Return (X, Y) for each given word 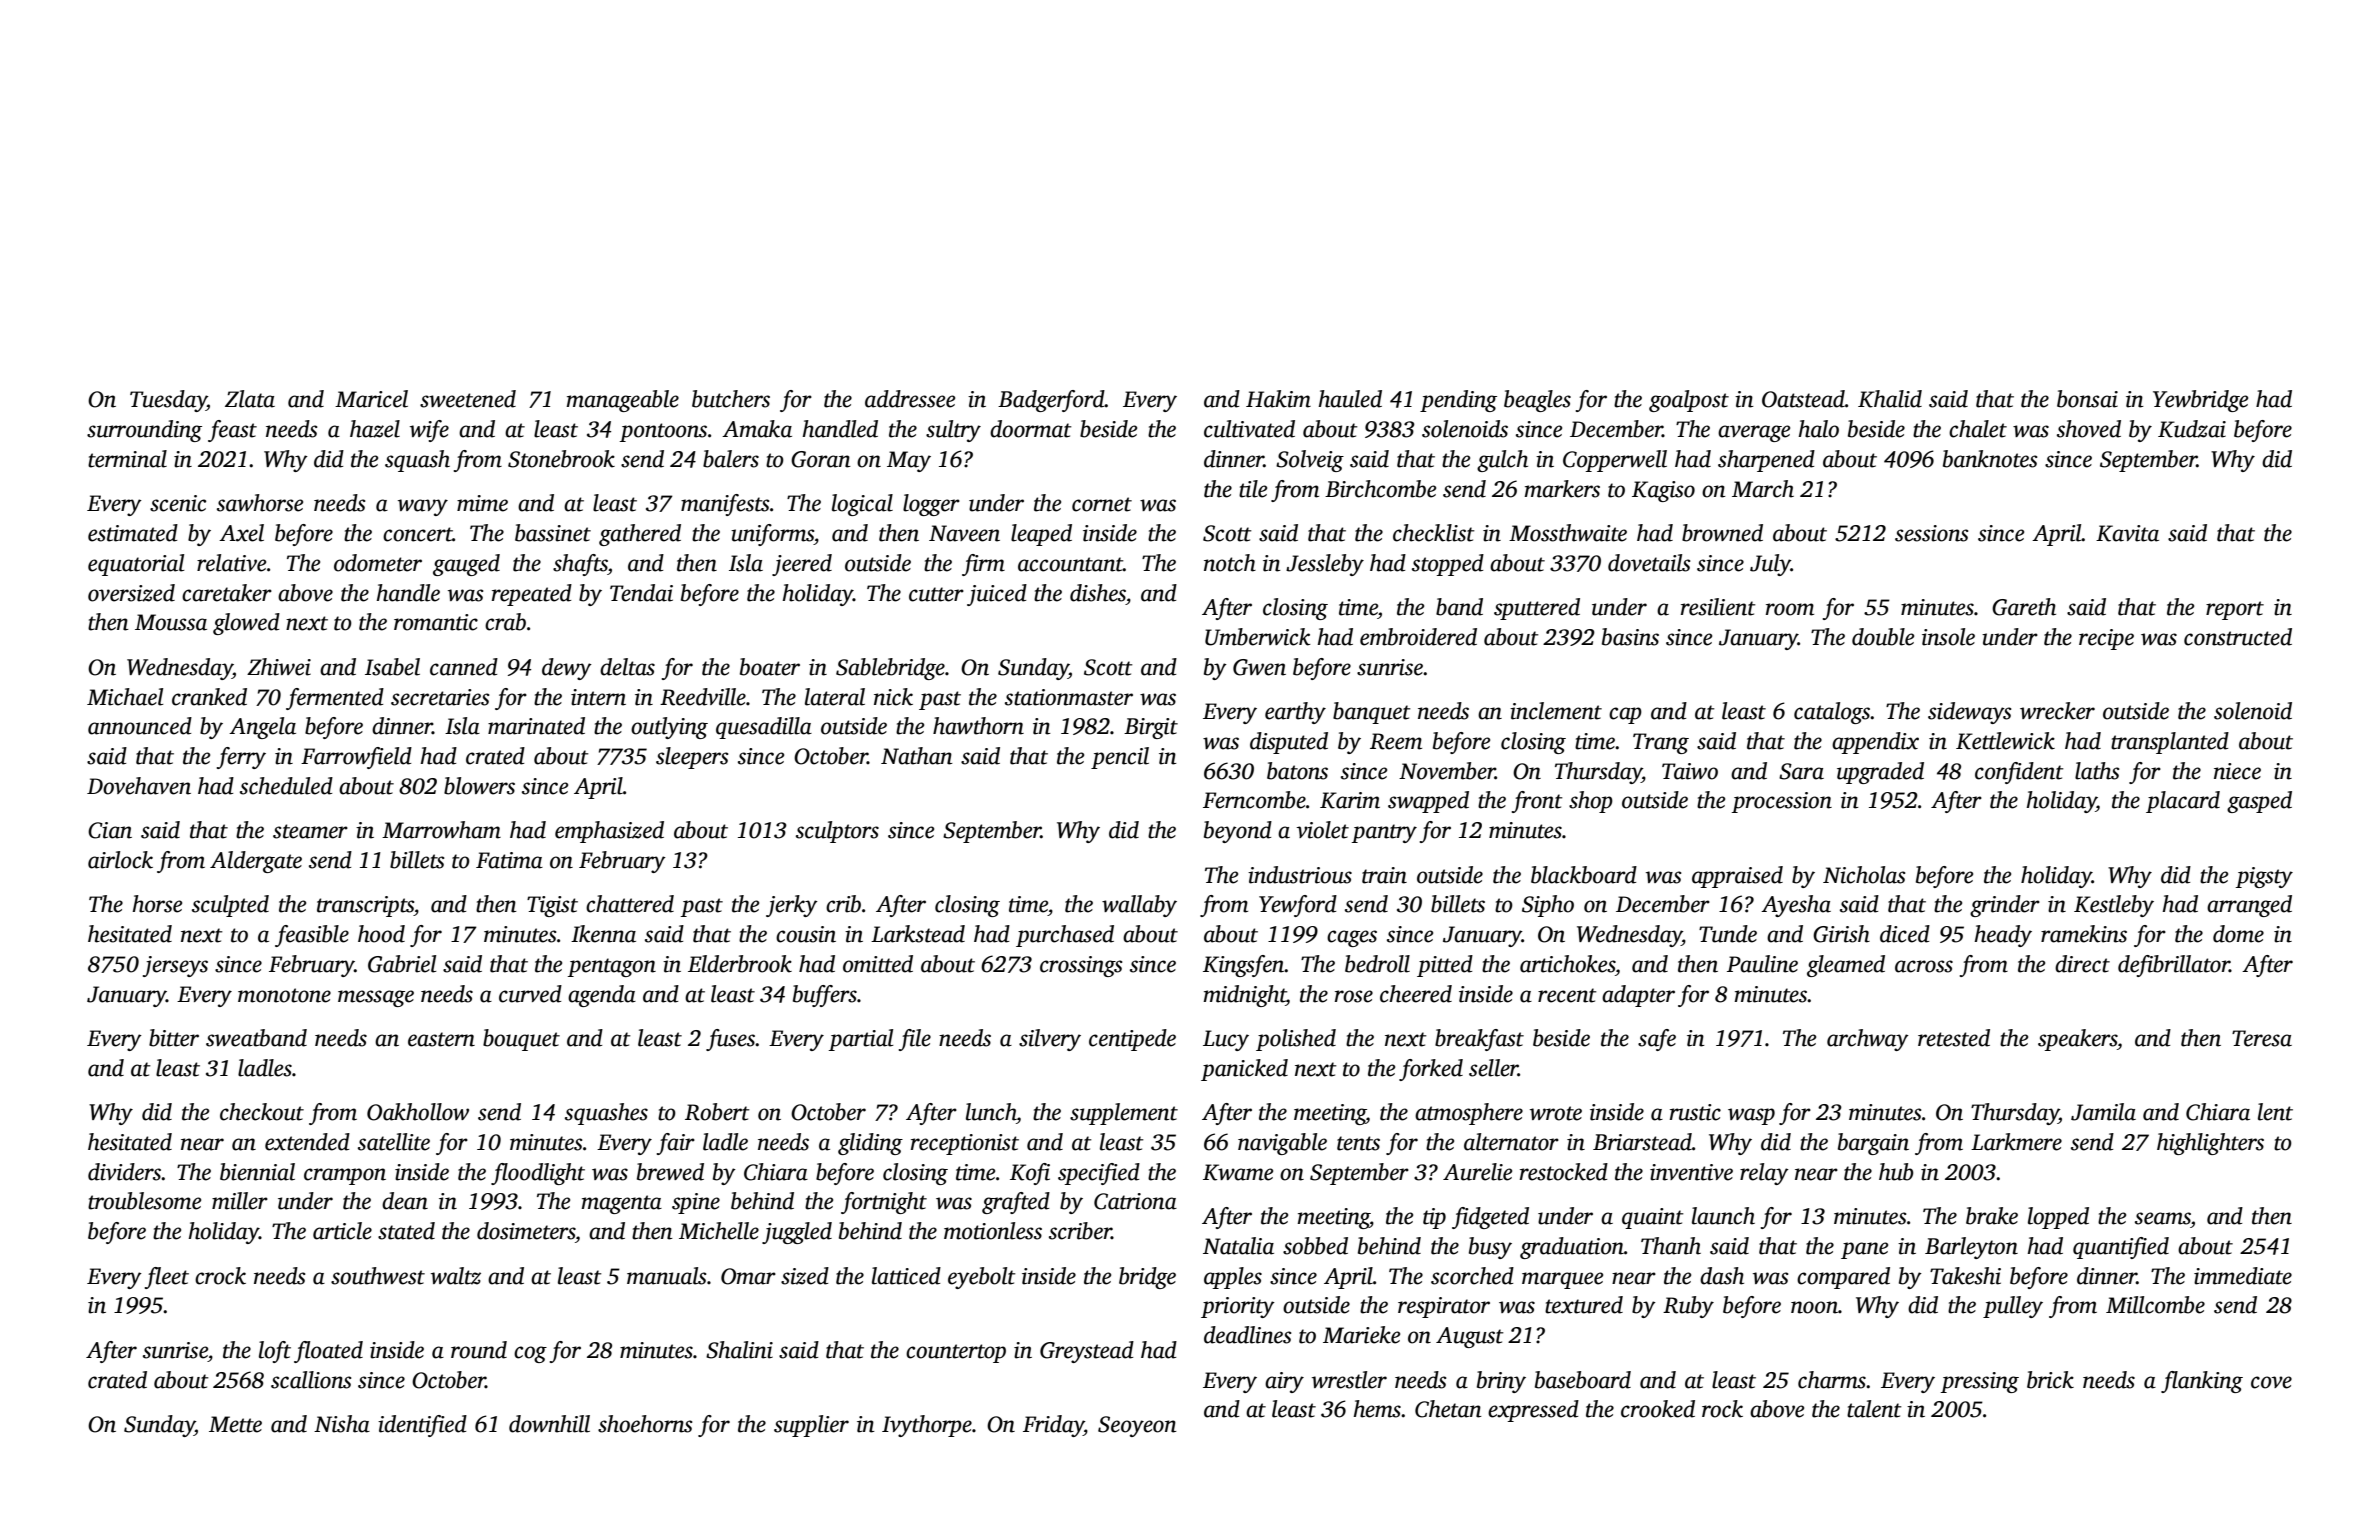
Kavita (2127, 533)
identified (422, 1426)
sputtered (1537, 609)
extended (307, 1142)
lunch (991, 1112)
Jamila (2103, 1112)
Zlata (250, 399)
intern (598, 697)
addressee (910, 399)
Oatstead (1803, 399)
